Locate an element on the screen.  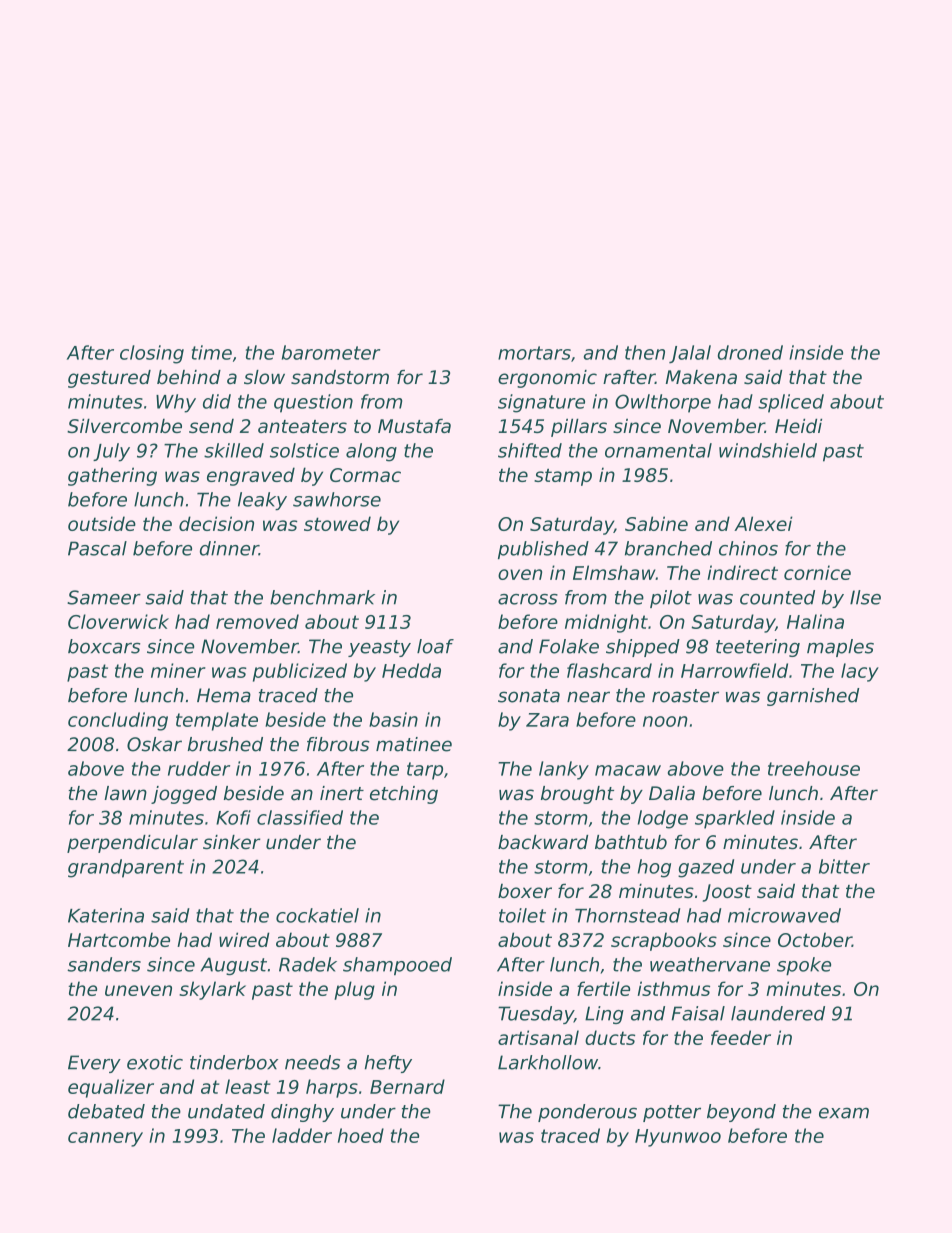
hoed is located at coordinates (361, 1135).
